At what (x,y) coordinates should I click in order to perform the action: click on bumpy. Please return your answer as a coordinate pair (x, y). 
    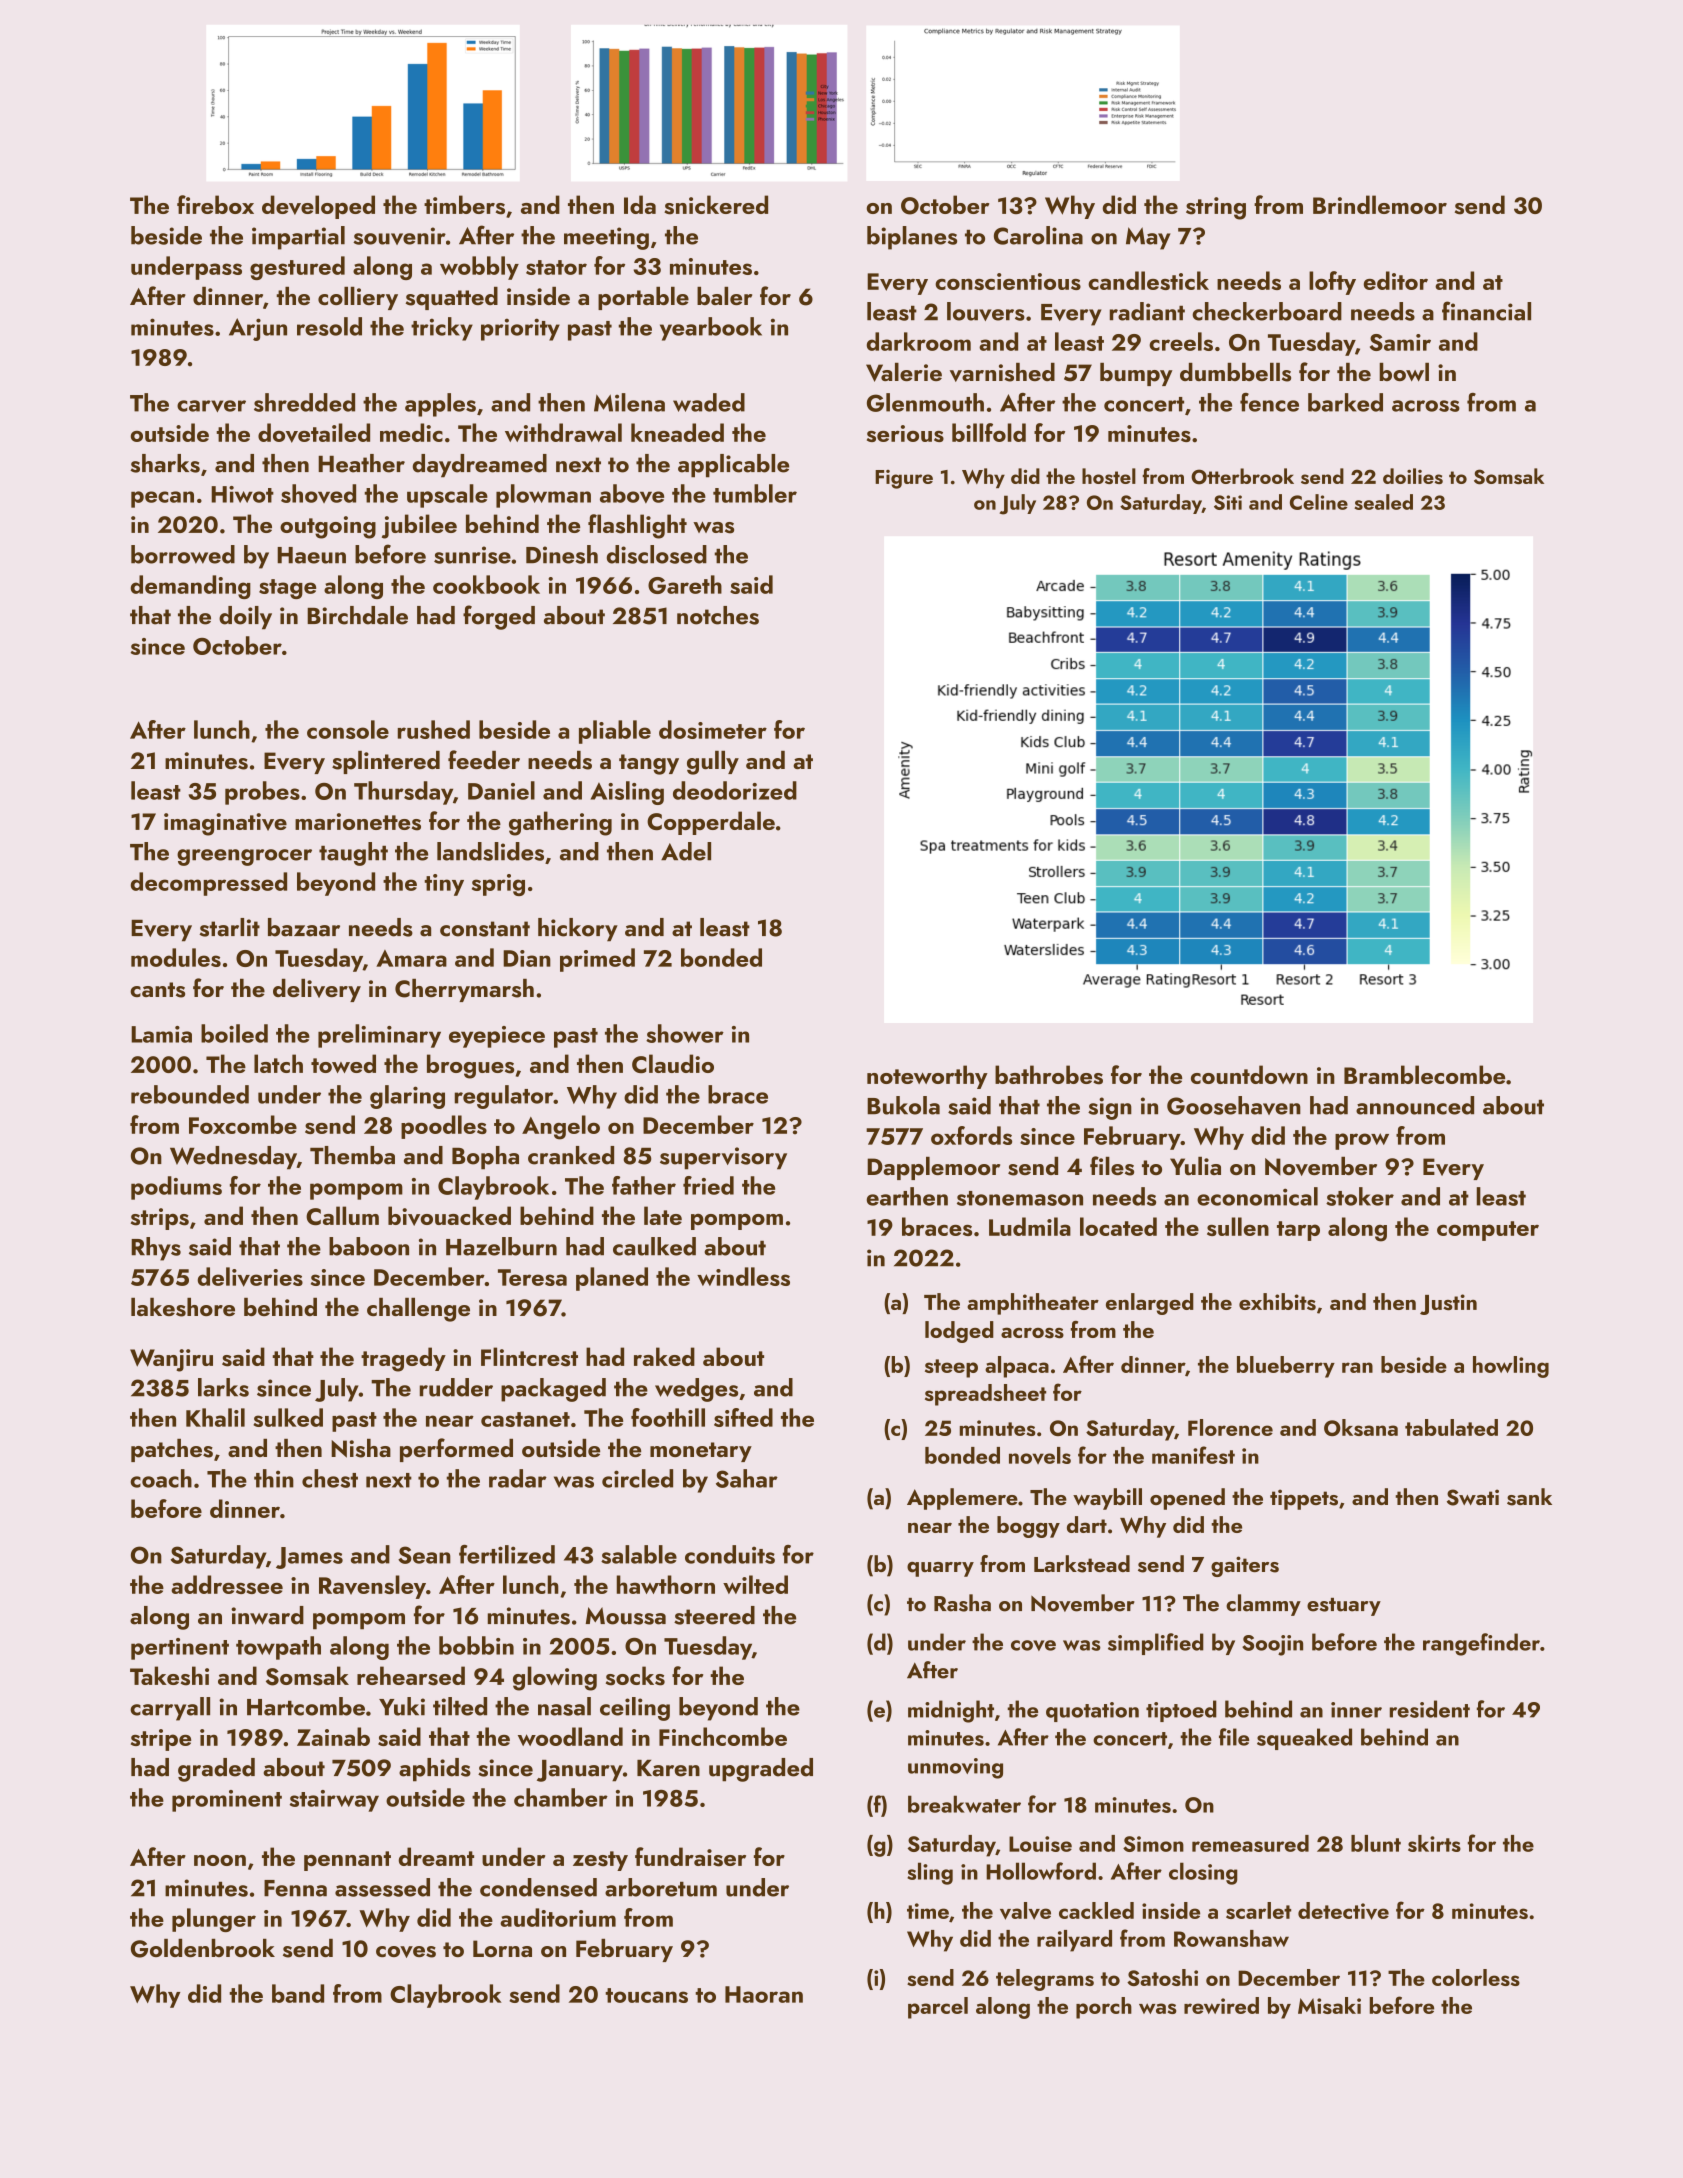
    Looking at the image, I should click on (1136, 374).
